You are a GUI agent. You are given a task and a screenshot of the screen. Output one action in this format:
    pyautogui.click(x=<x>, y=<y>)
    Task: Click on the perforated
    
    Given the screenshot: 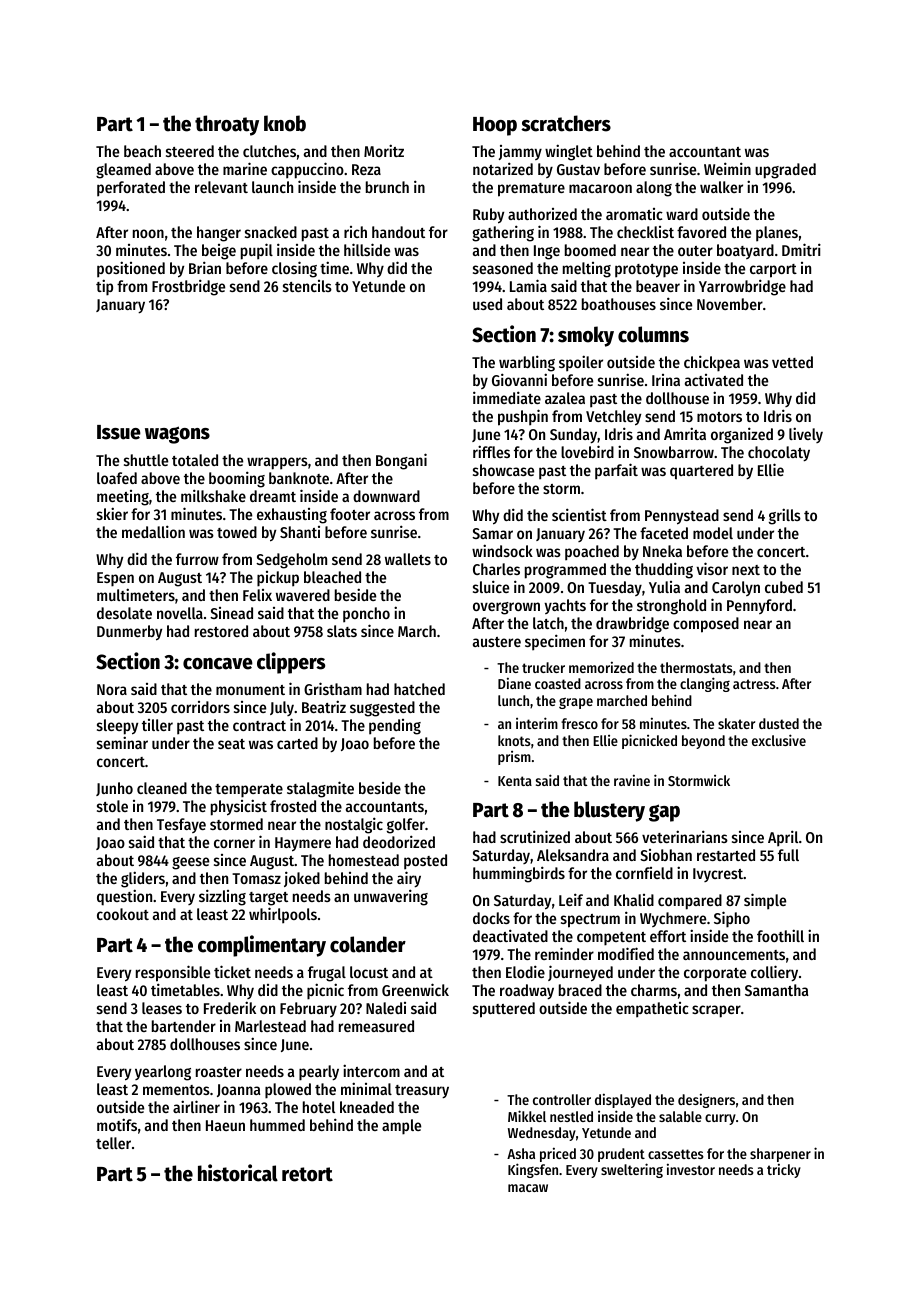 What is the action you would take?
    pyautogui.click(x=131, y=188)
